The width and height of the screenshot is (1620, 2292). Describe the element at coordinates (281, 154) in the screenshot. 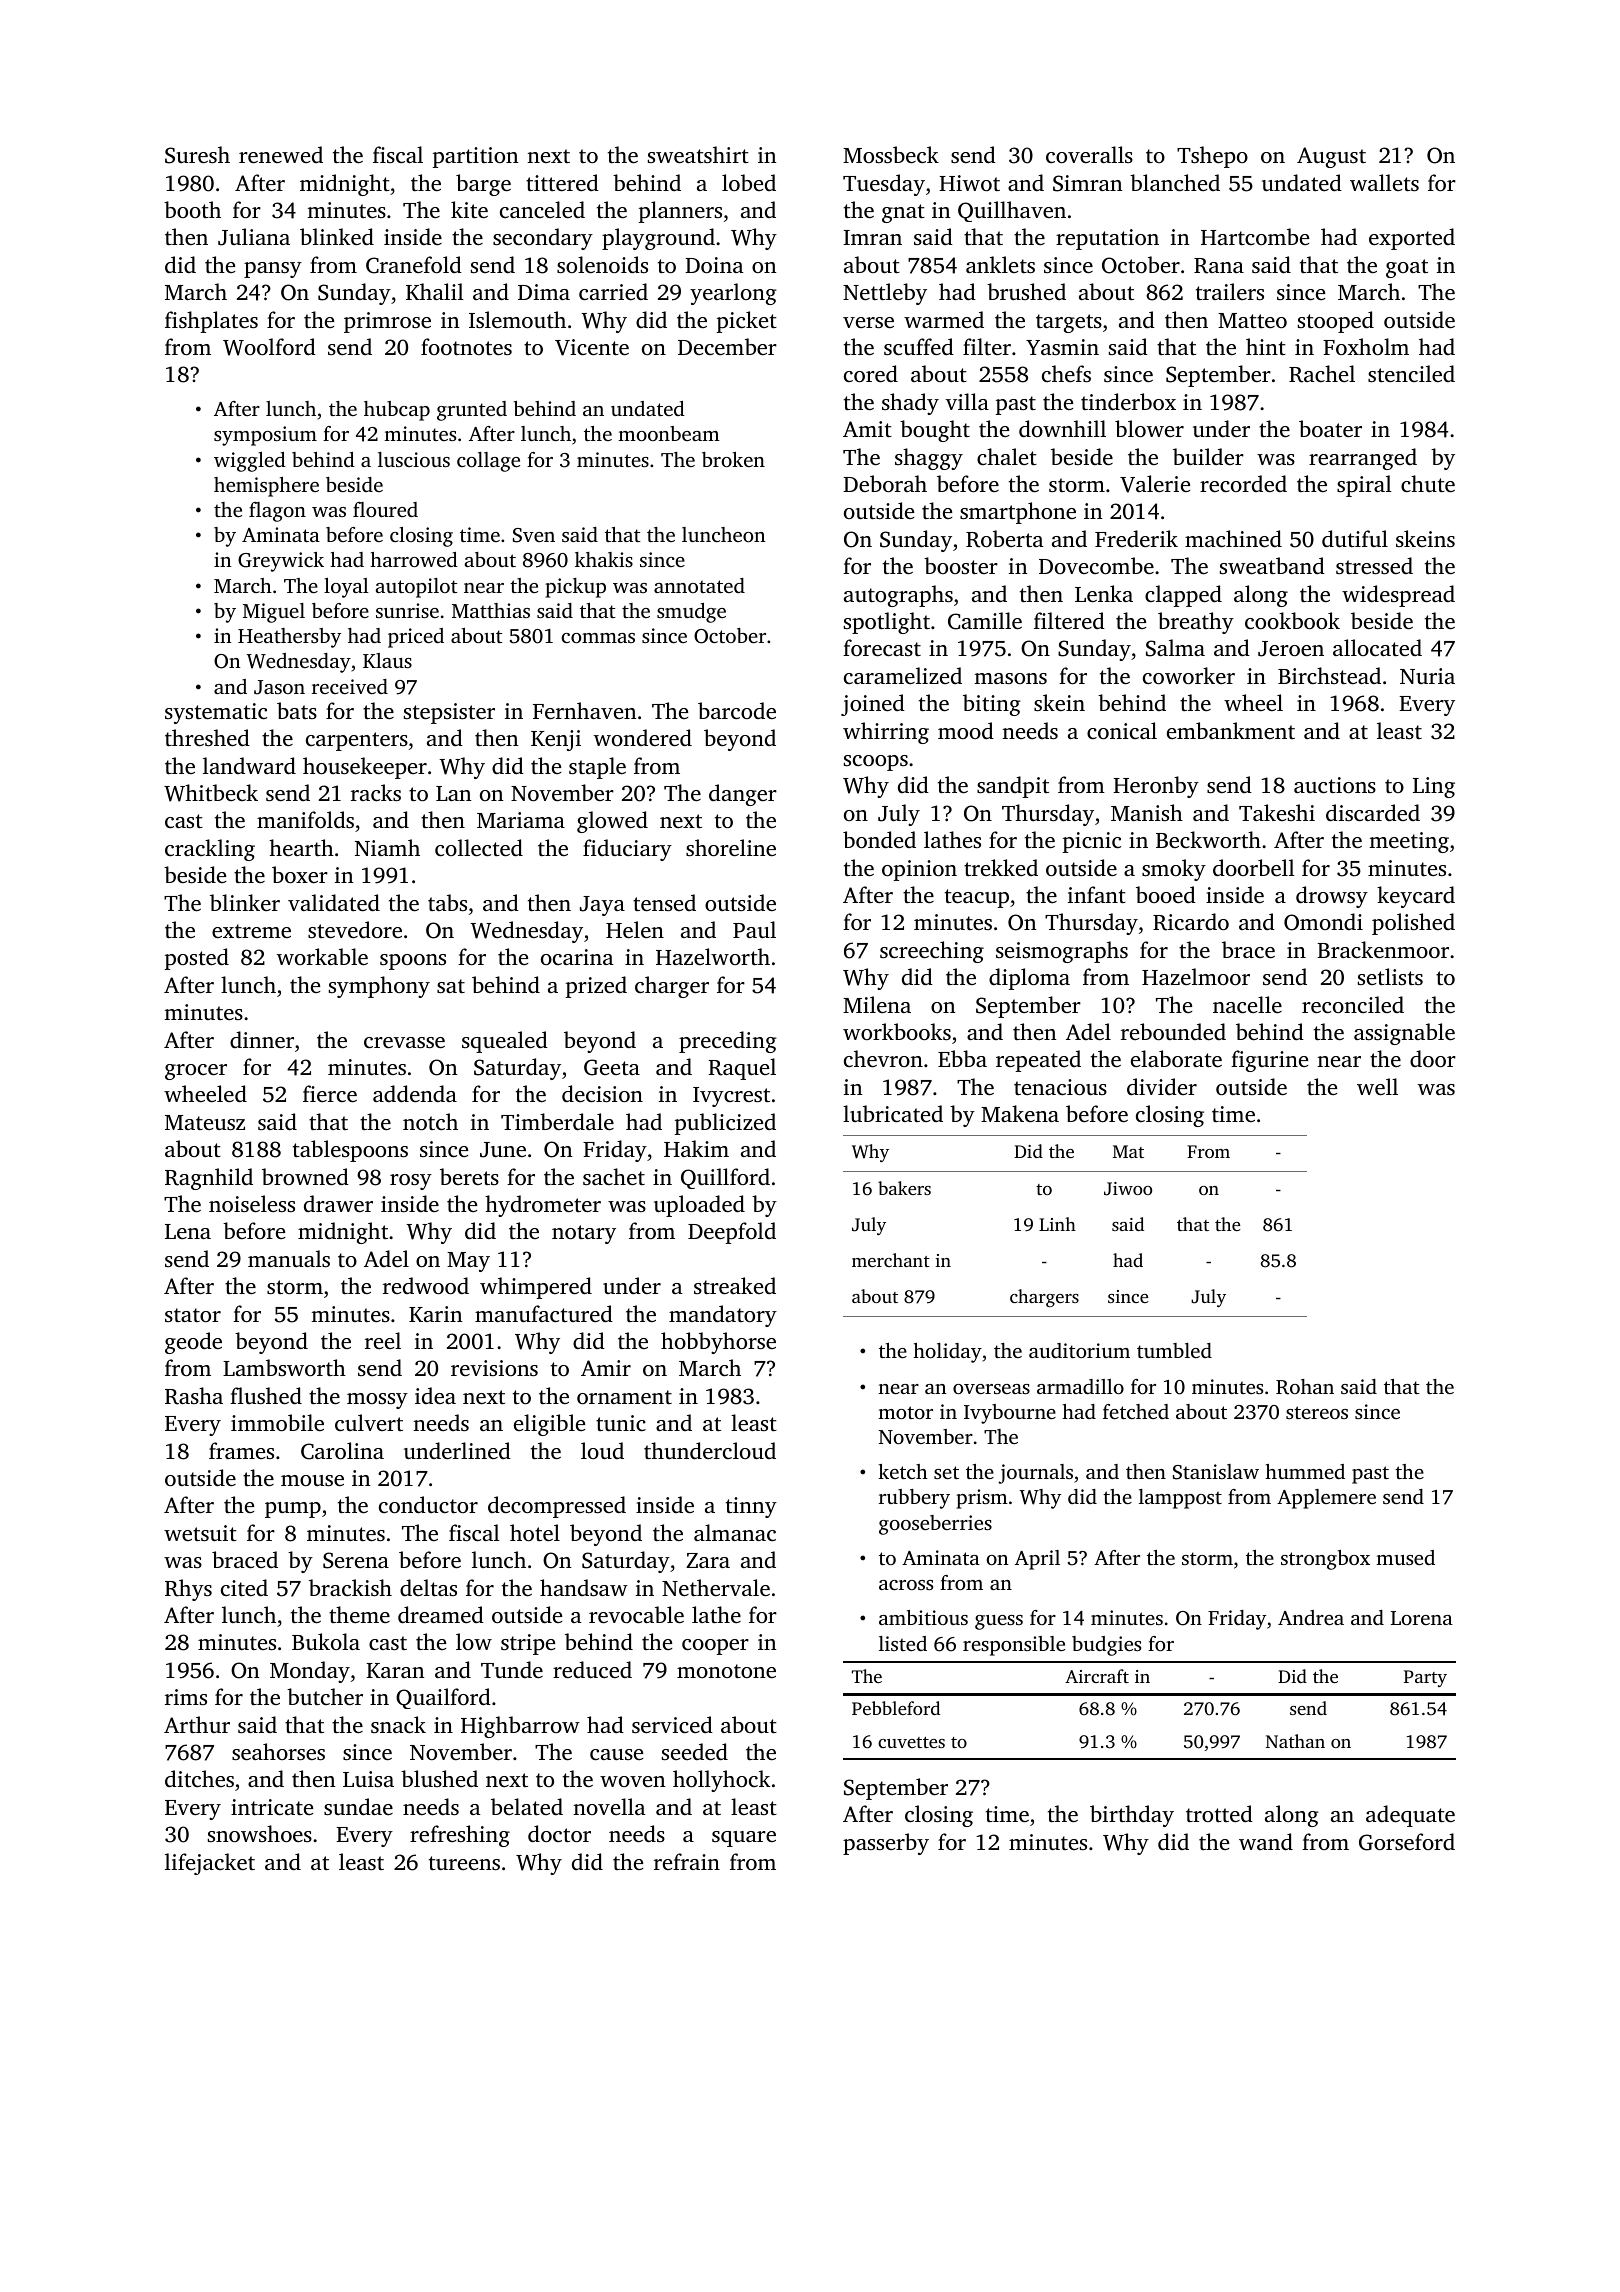

I see `renewed` at that location.
